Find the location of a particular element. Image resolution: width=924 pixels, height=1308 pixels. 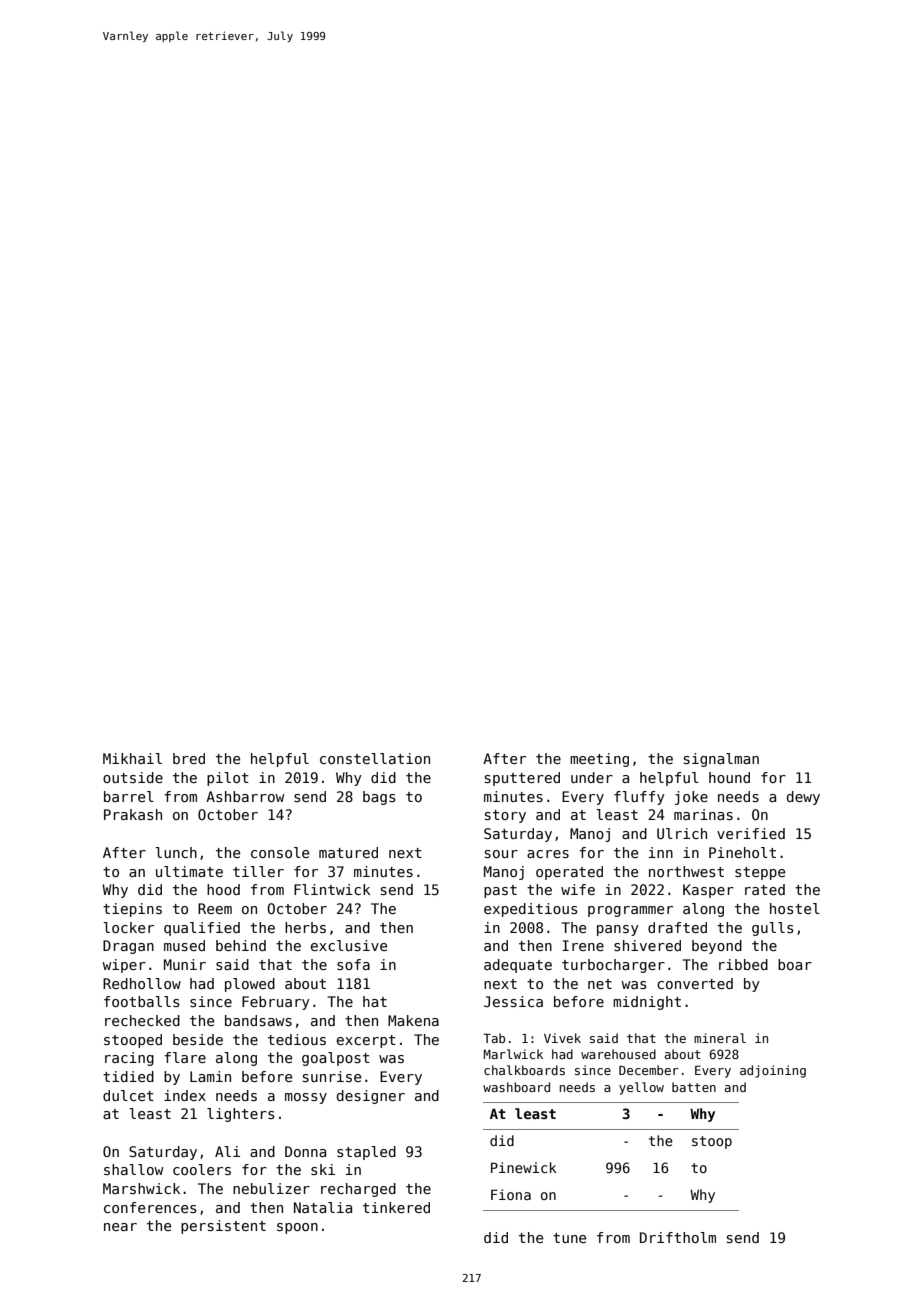

Ulrich is located at coordinates (682, 833).
